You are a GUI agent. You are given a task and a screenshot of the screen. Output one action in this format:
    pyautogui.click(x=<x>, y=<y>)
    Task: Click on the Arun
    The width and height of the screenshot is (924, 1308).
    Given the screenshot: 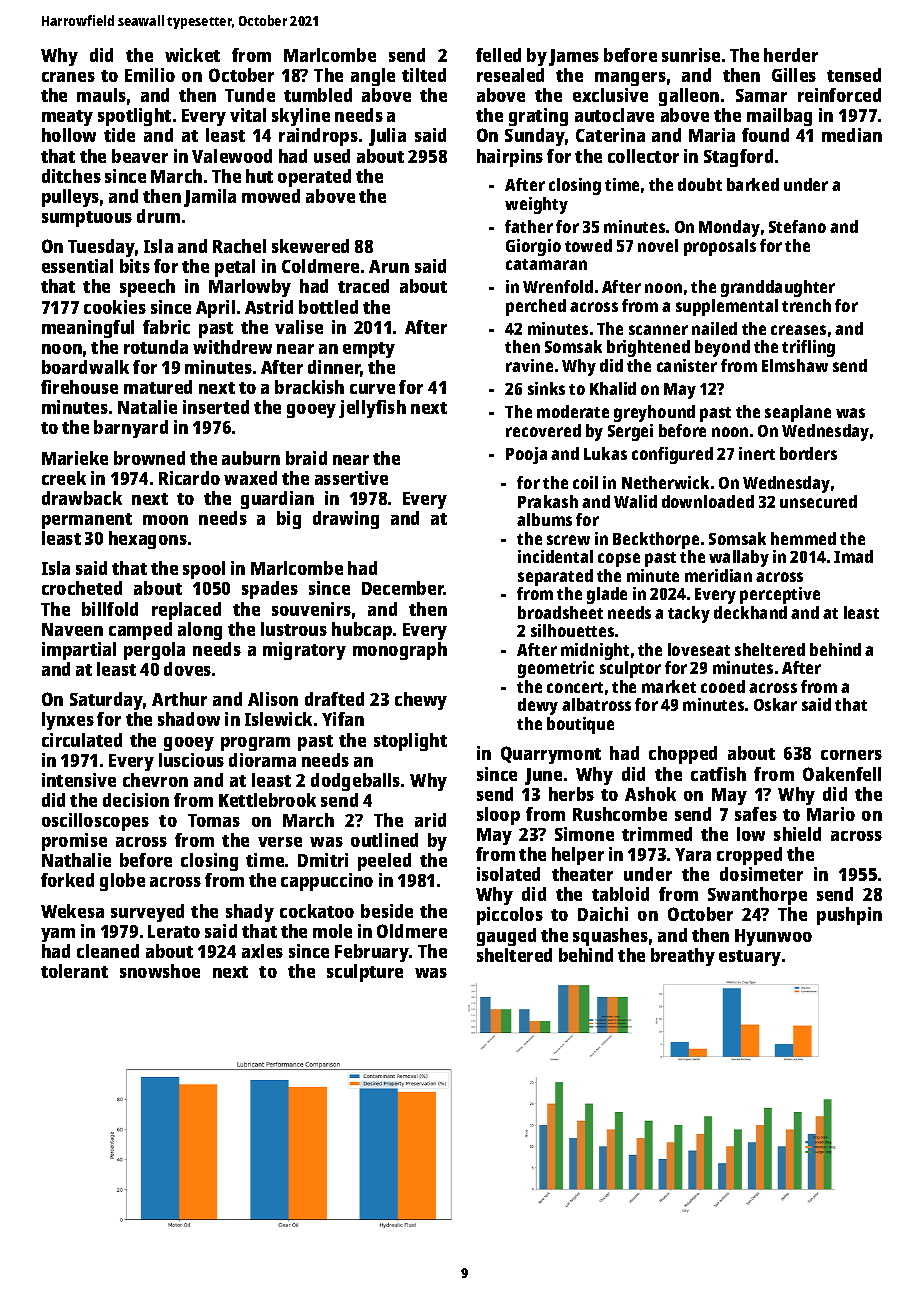 What is the action you would take?
    pyautogui.click(x=389, y=266)
